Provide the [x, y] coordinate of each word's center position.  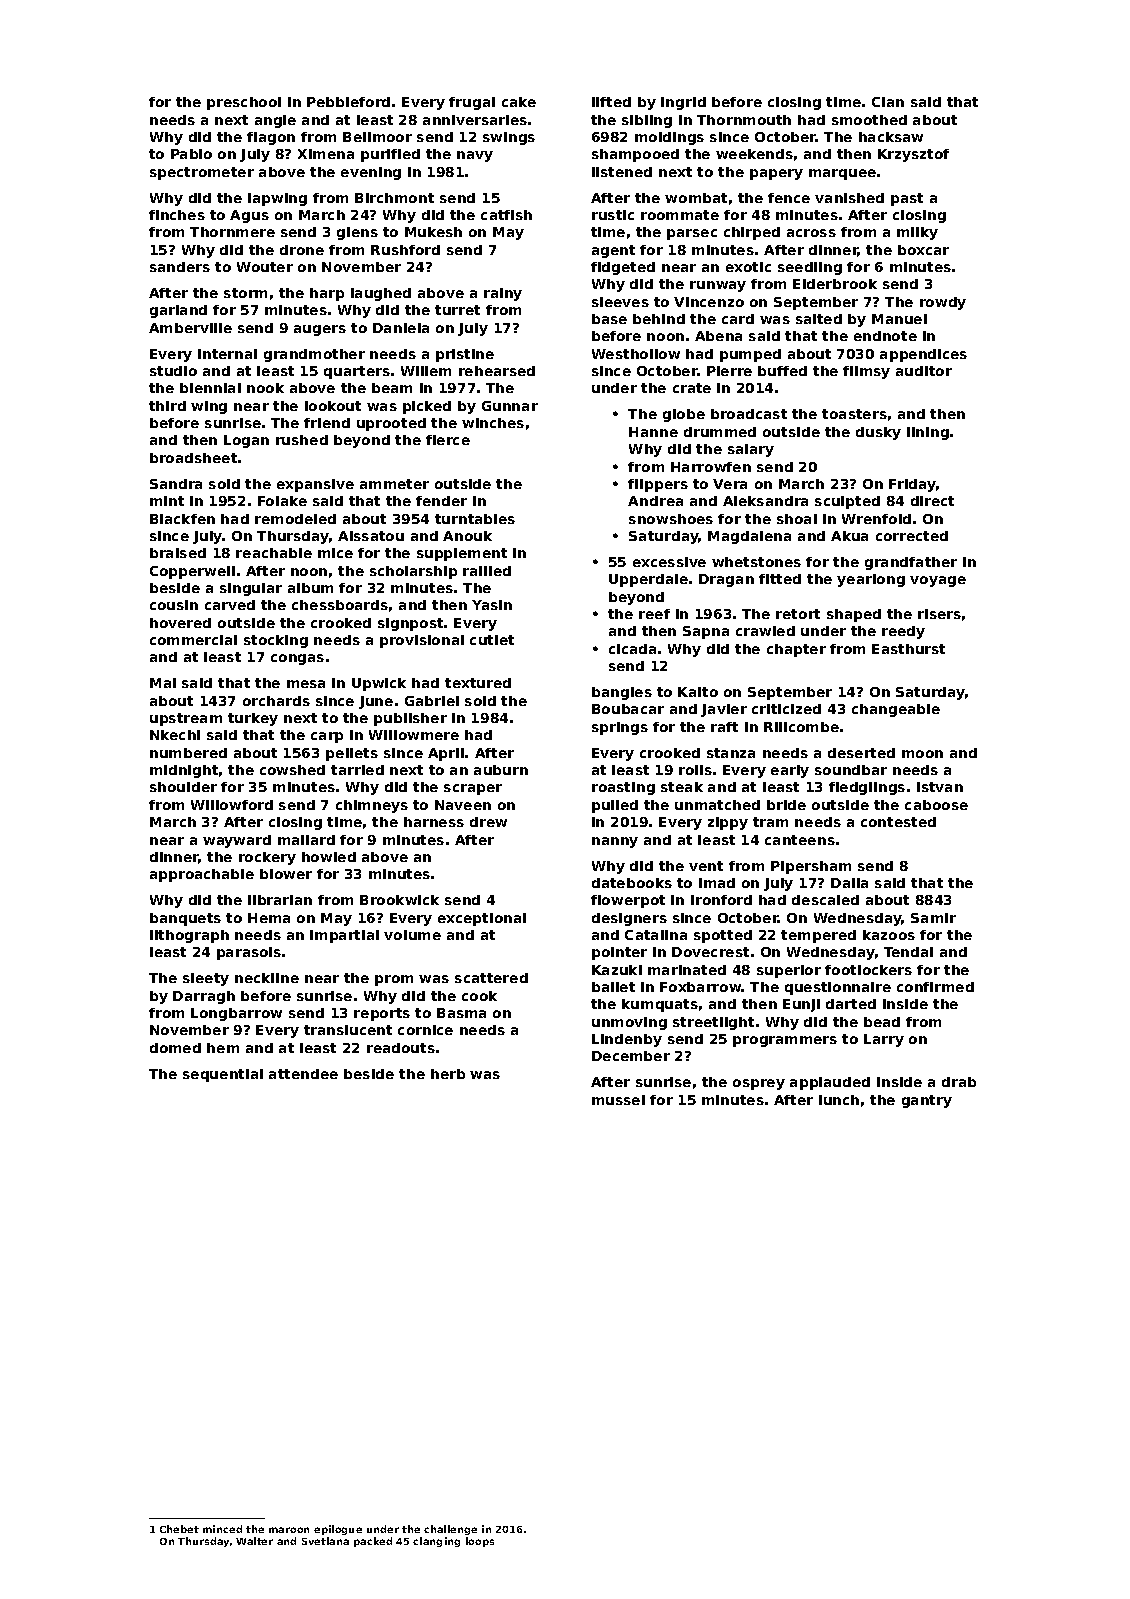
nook [265, 388]
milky [917, 233]
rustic [613, 215]
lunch [839, 1100]
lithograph [189, 936]
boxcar [923, 250]
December [631, 1056]
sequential [223, 1075]
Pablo [191, 154]
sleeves [620, 302]
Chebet [179, 1529]
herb [448, 1074]
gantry [927, 1101]
